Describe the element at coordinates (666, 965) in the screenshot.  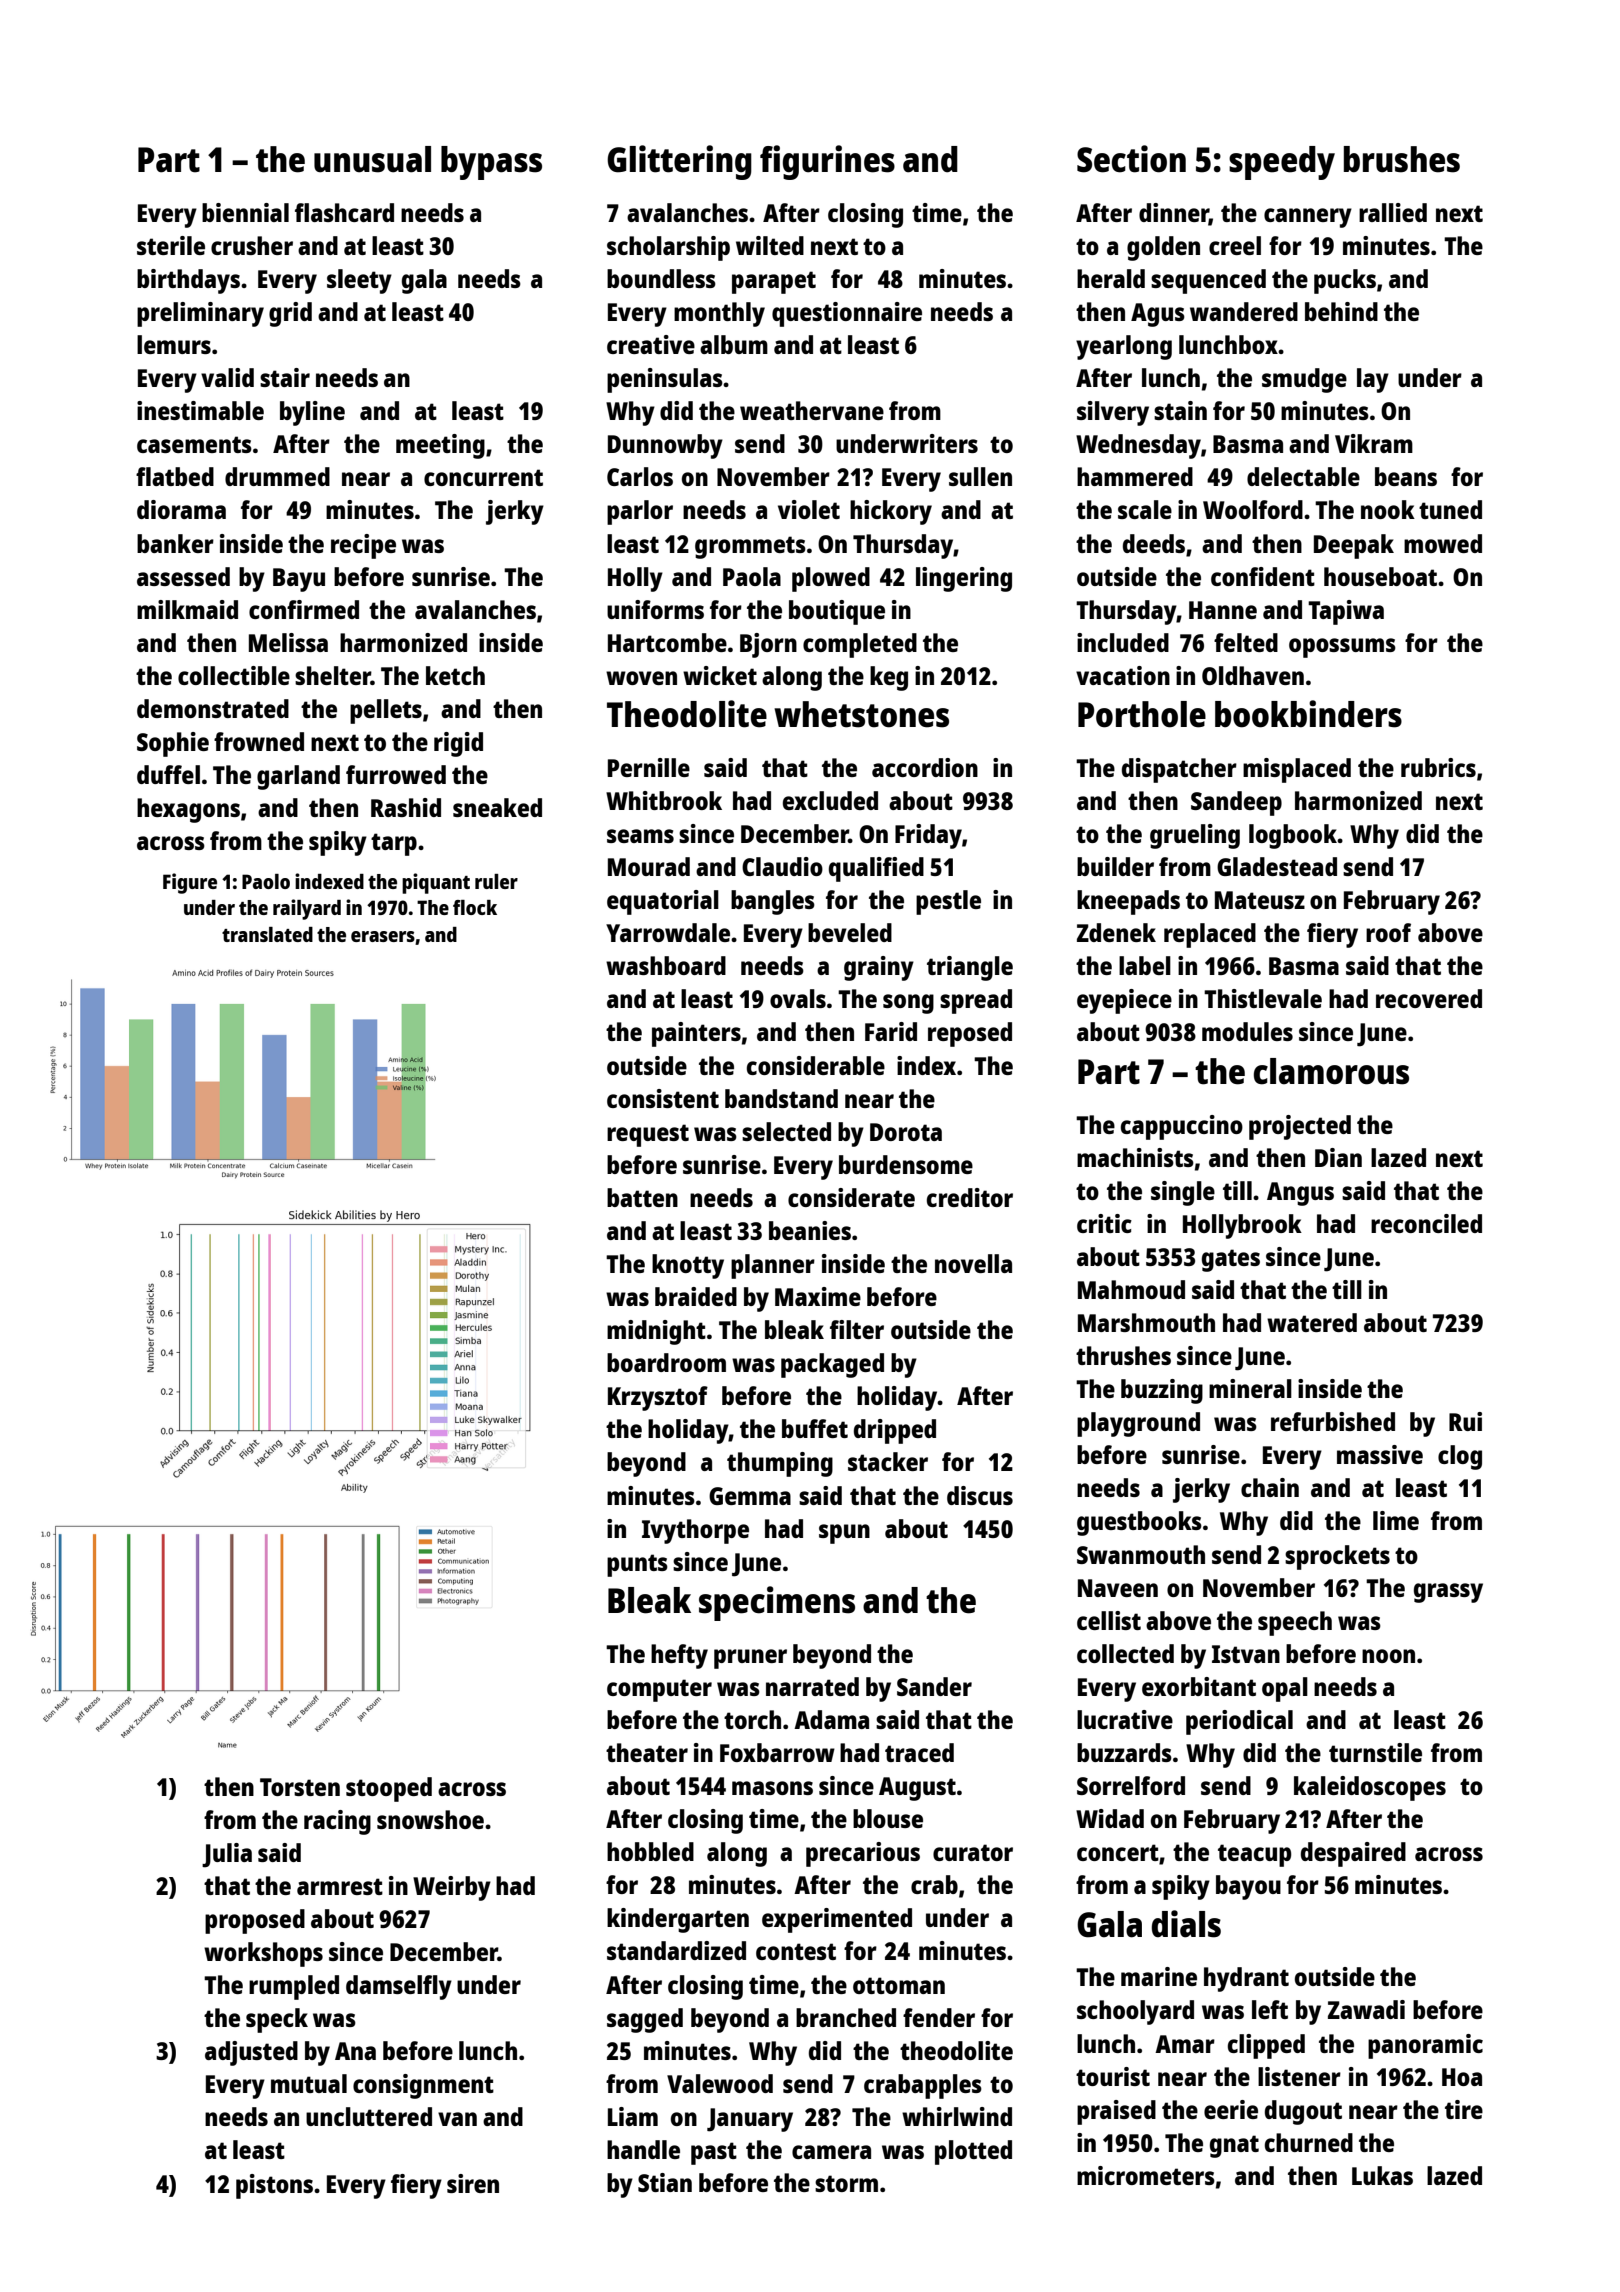
I see `washboard` at that location.
